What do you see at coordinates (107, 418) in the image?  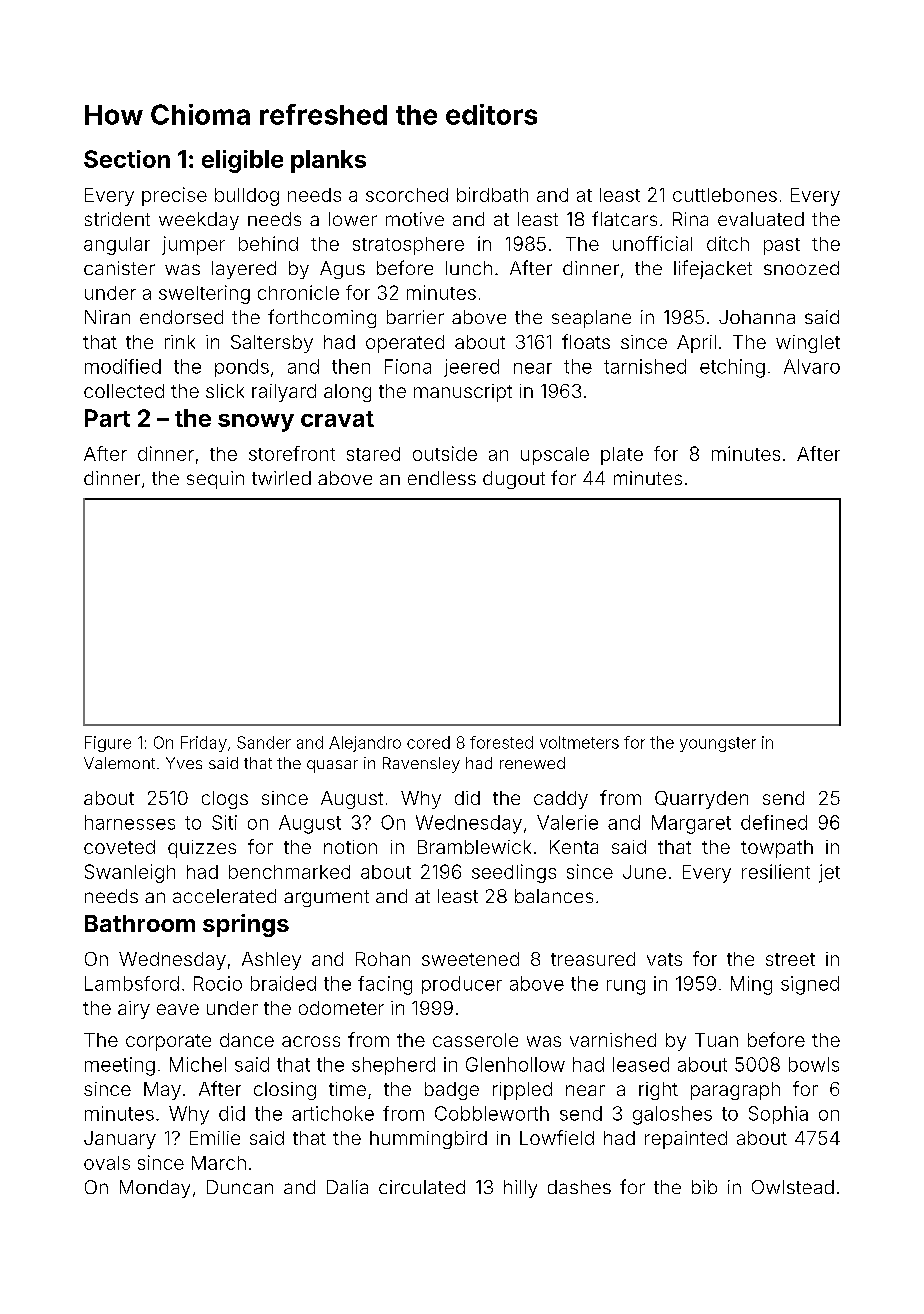 I see `Part` at bounding box center [107, 418].
